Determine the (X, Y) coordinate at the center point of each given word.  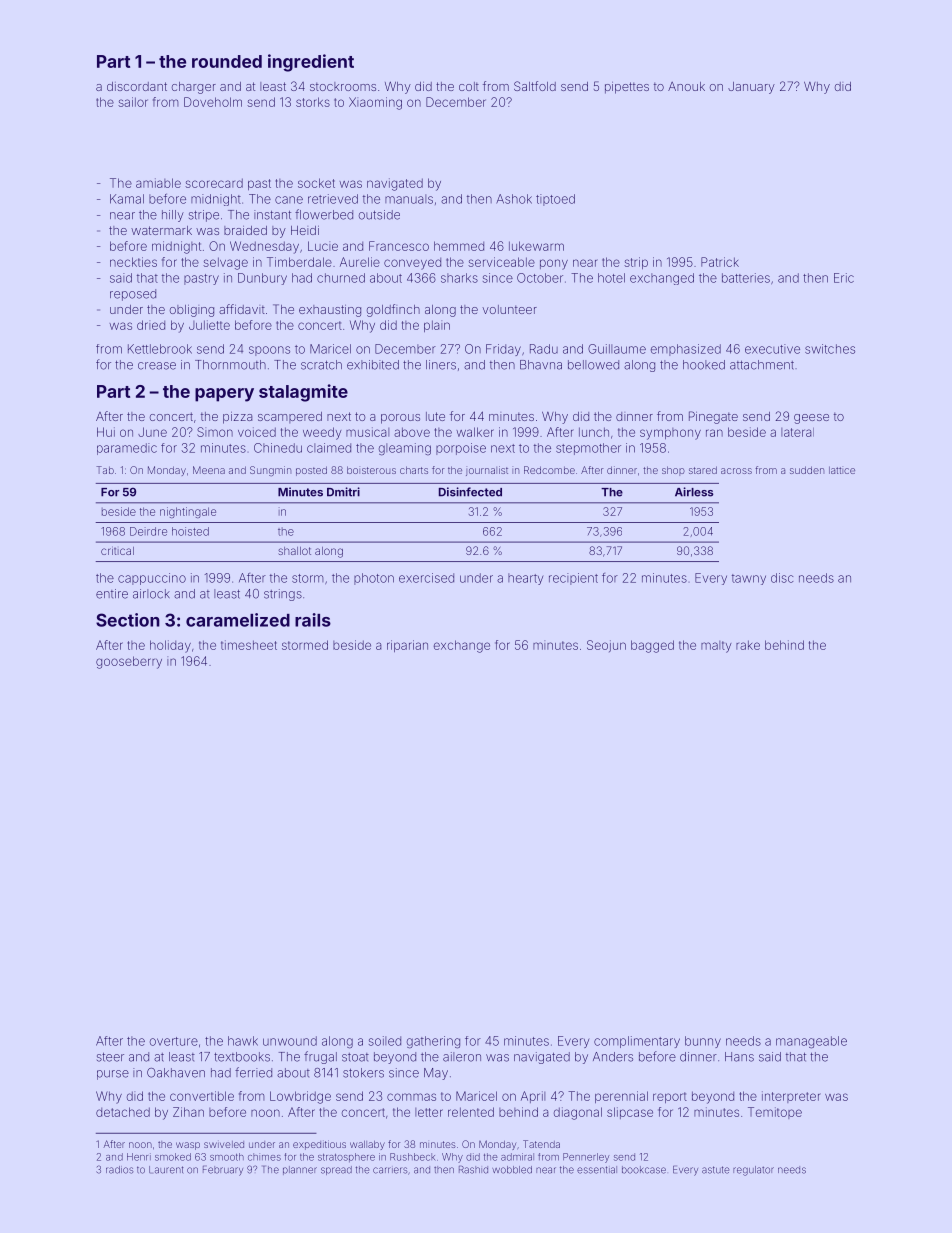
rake (748, 645)
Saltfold (535, 86)
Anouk (686, 86)
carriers (390, 1170)
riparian (407, 646)
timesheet (249, 645)
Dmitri (343, 492)
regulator (753, 1171)
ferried (253, 1072)
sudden (807, 470)
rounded (227, 61)
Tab (105, 470)
